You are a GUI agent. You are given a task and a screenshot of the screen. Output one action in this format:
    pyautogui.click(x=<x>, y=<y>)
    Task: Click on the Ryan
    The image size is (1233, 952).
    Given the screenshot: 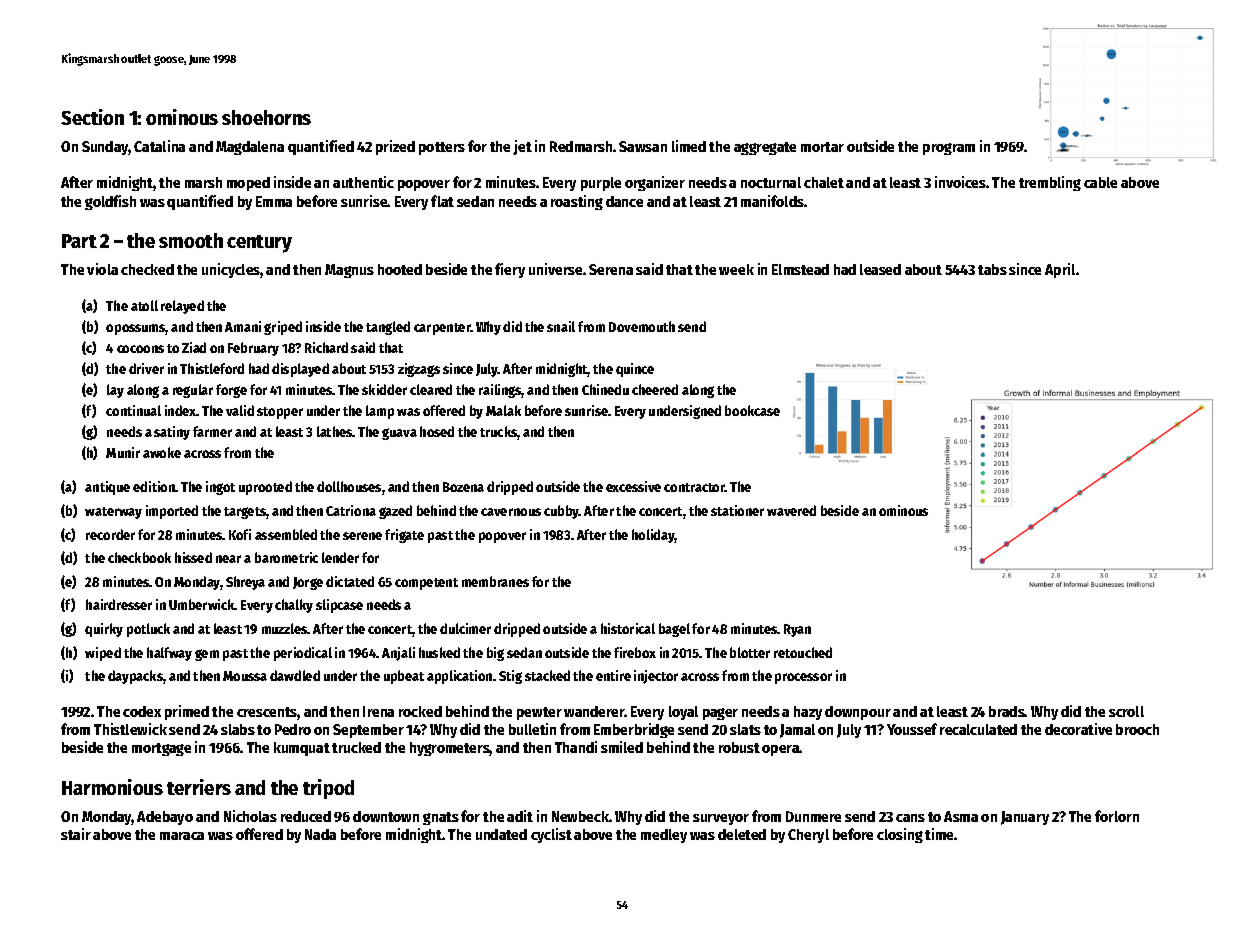 What is the action you would take?
    pyautogui.click(x=797, y=630)
